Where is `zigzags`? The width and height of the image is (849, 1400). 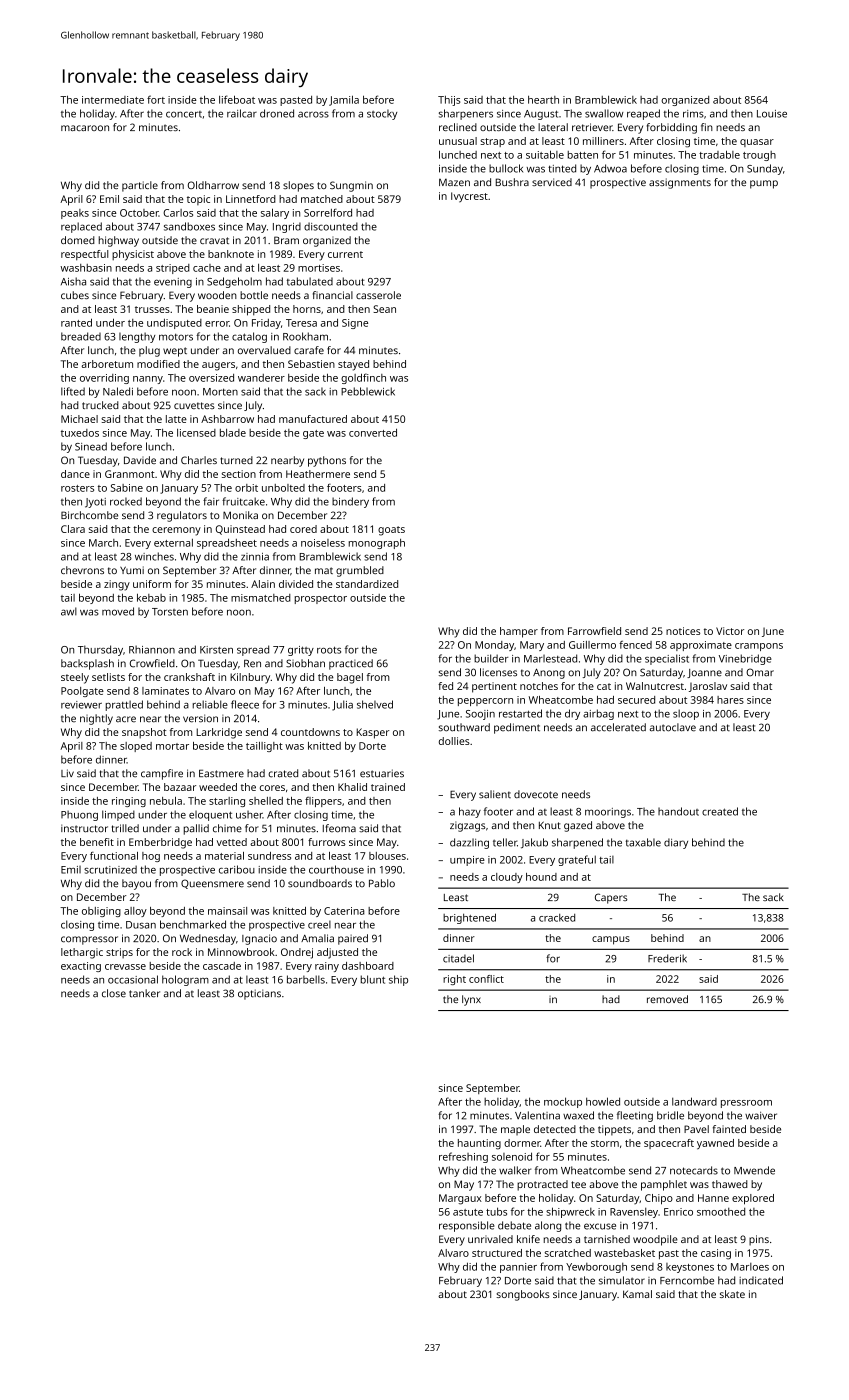
zigzags is located at coordinates (467, 826).
